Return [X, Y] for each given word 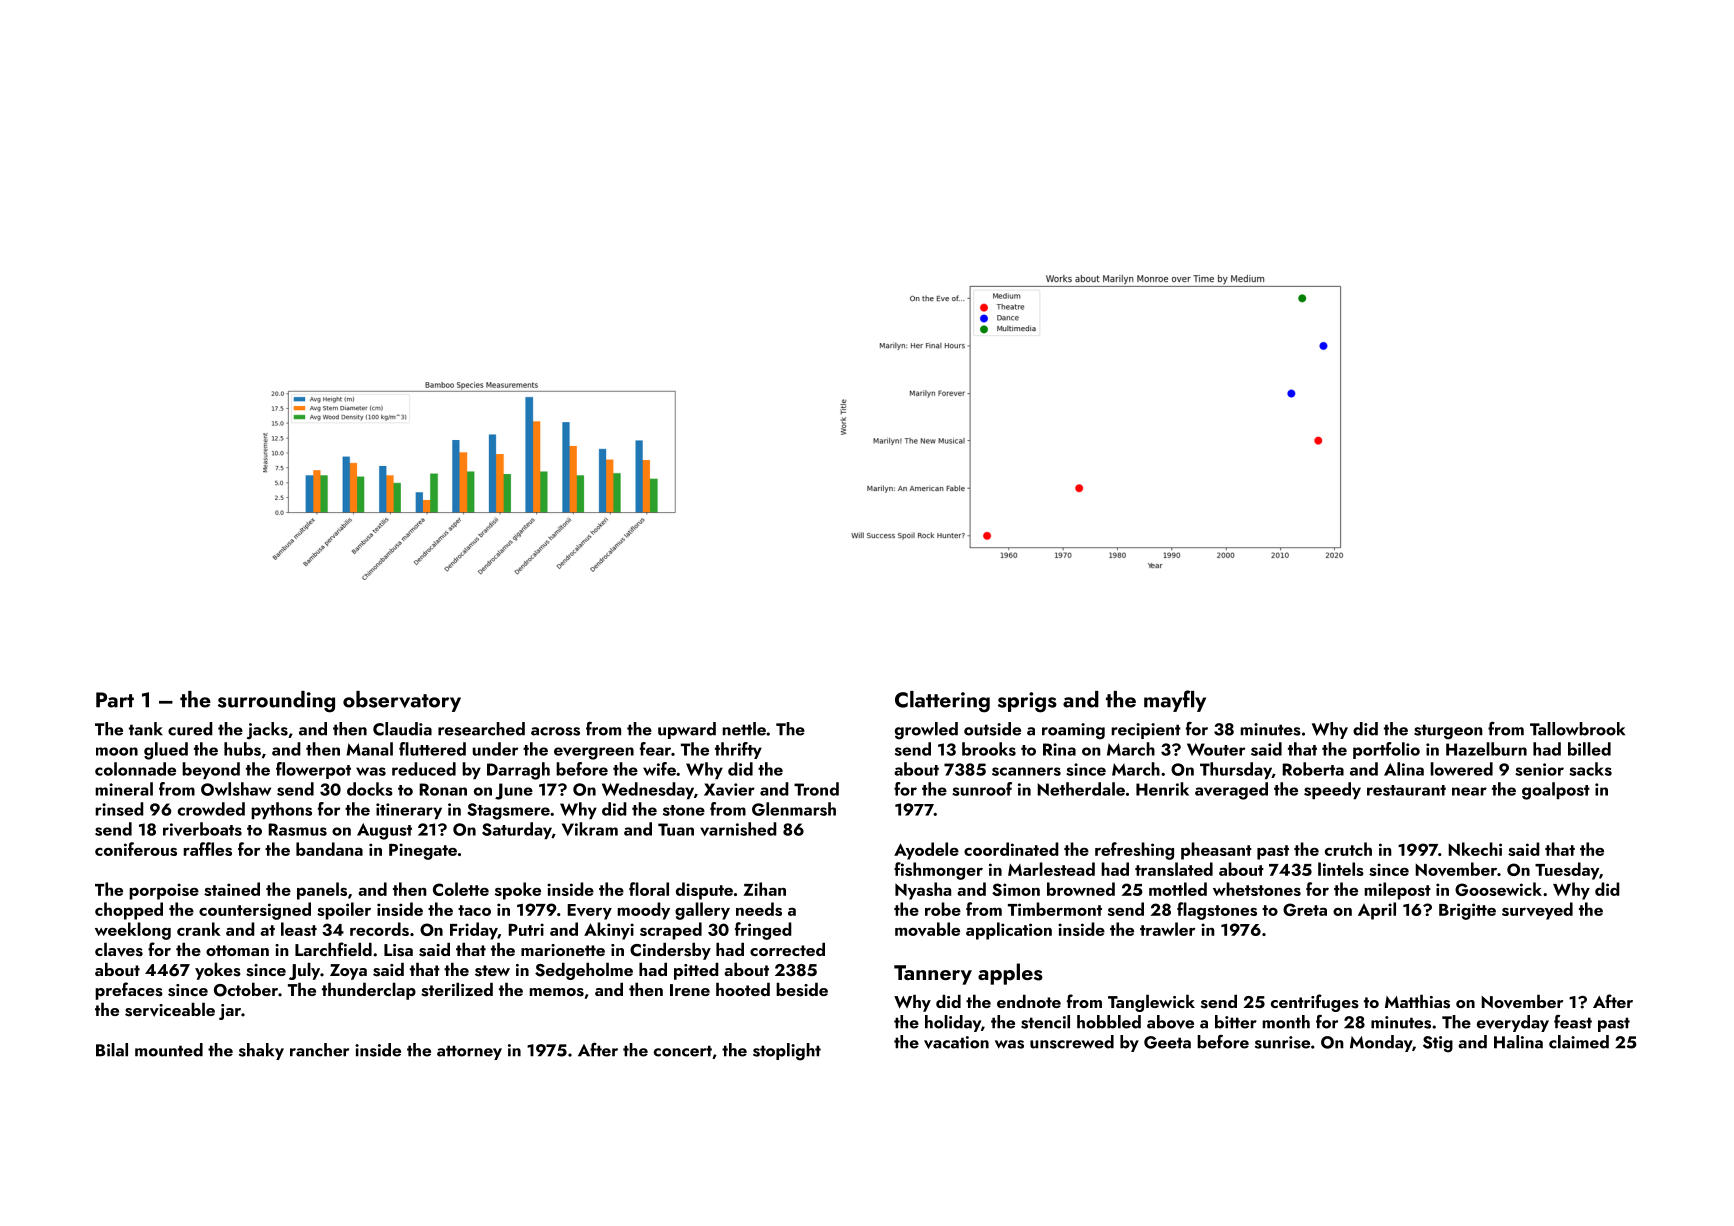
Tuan [676, 829]
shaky [261, 1051]
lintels [1341, 869]
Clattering [942, 702]
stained [232, 889]
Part [115, 700]
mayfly [1175, 701]
